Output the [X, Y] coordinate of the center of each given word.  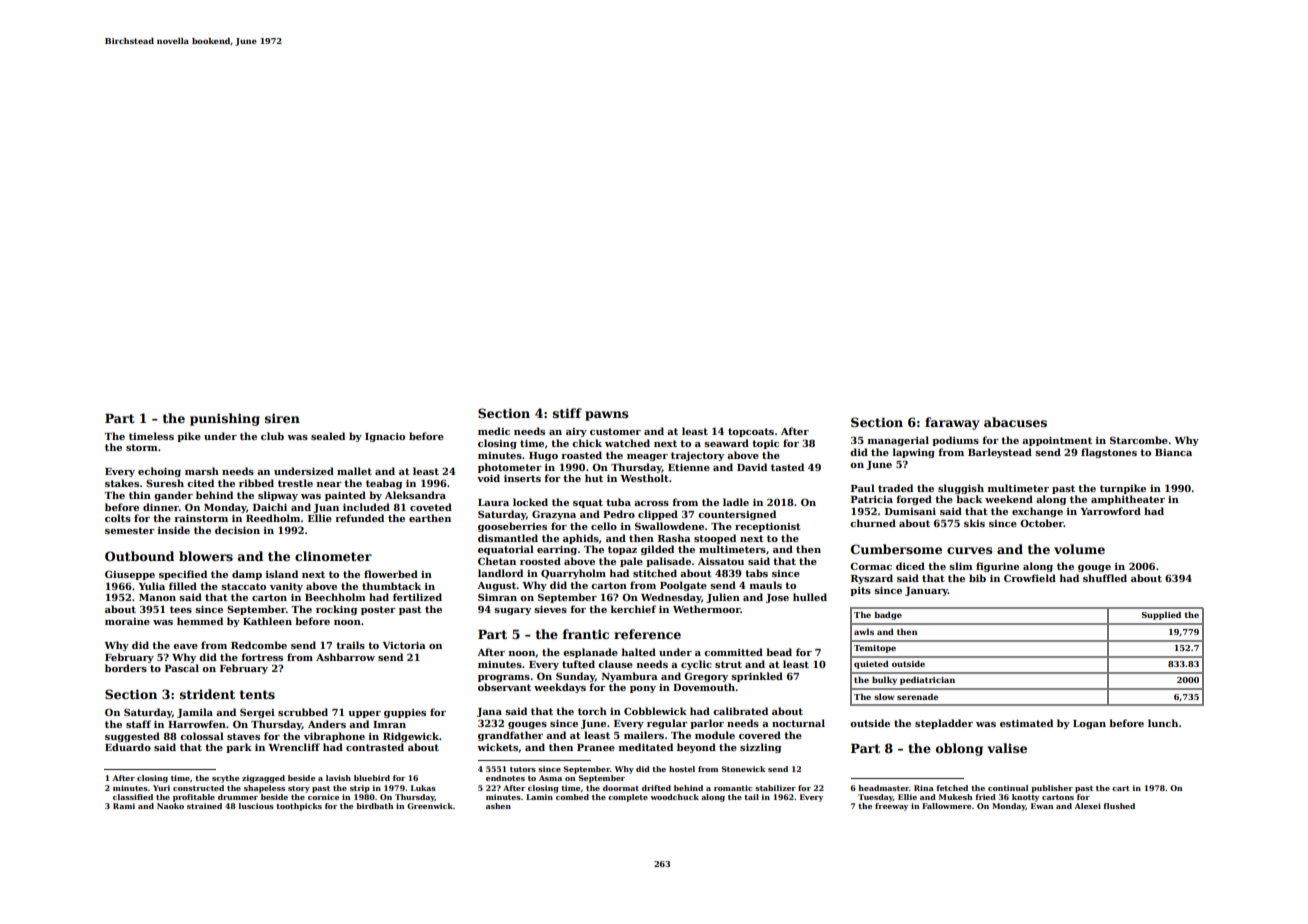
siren [282, 418]
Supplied [1161, 615]
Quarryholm [573, 574]
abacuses [1015, 422]
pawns [606, 416]
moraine [127, 621]
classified [133, 797]
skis [974, 523]
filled [183, 586]
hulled [810, 597]
